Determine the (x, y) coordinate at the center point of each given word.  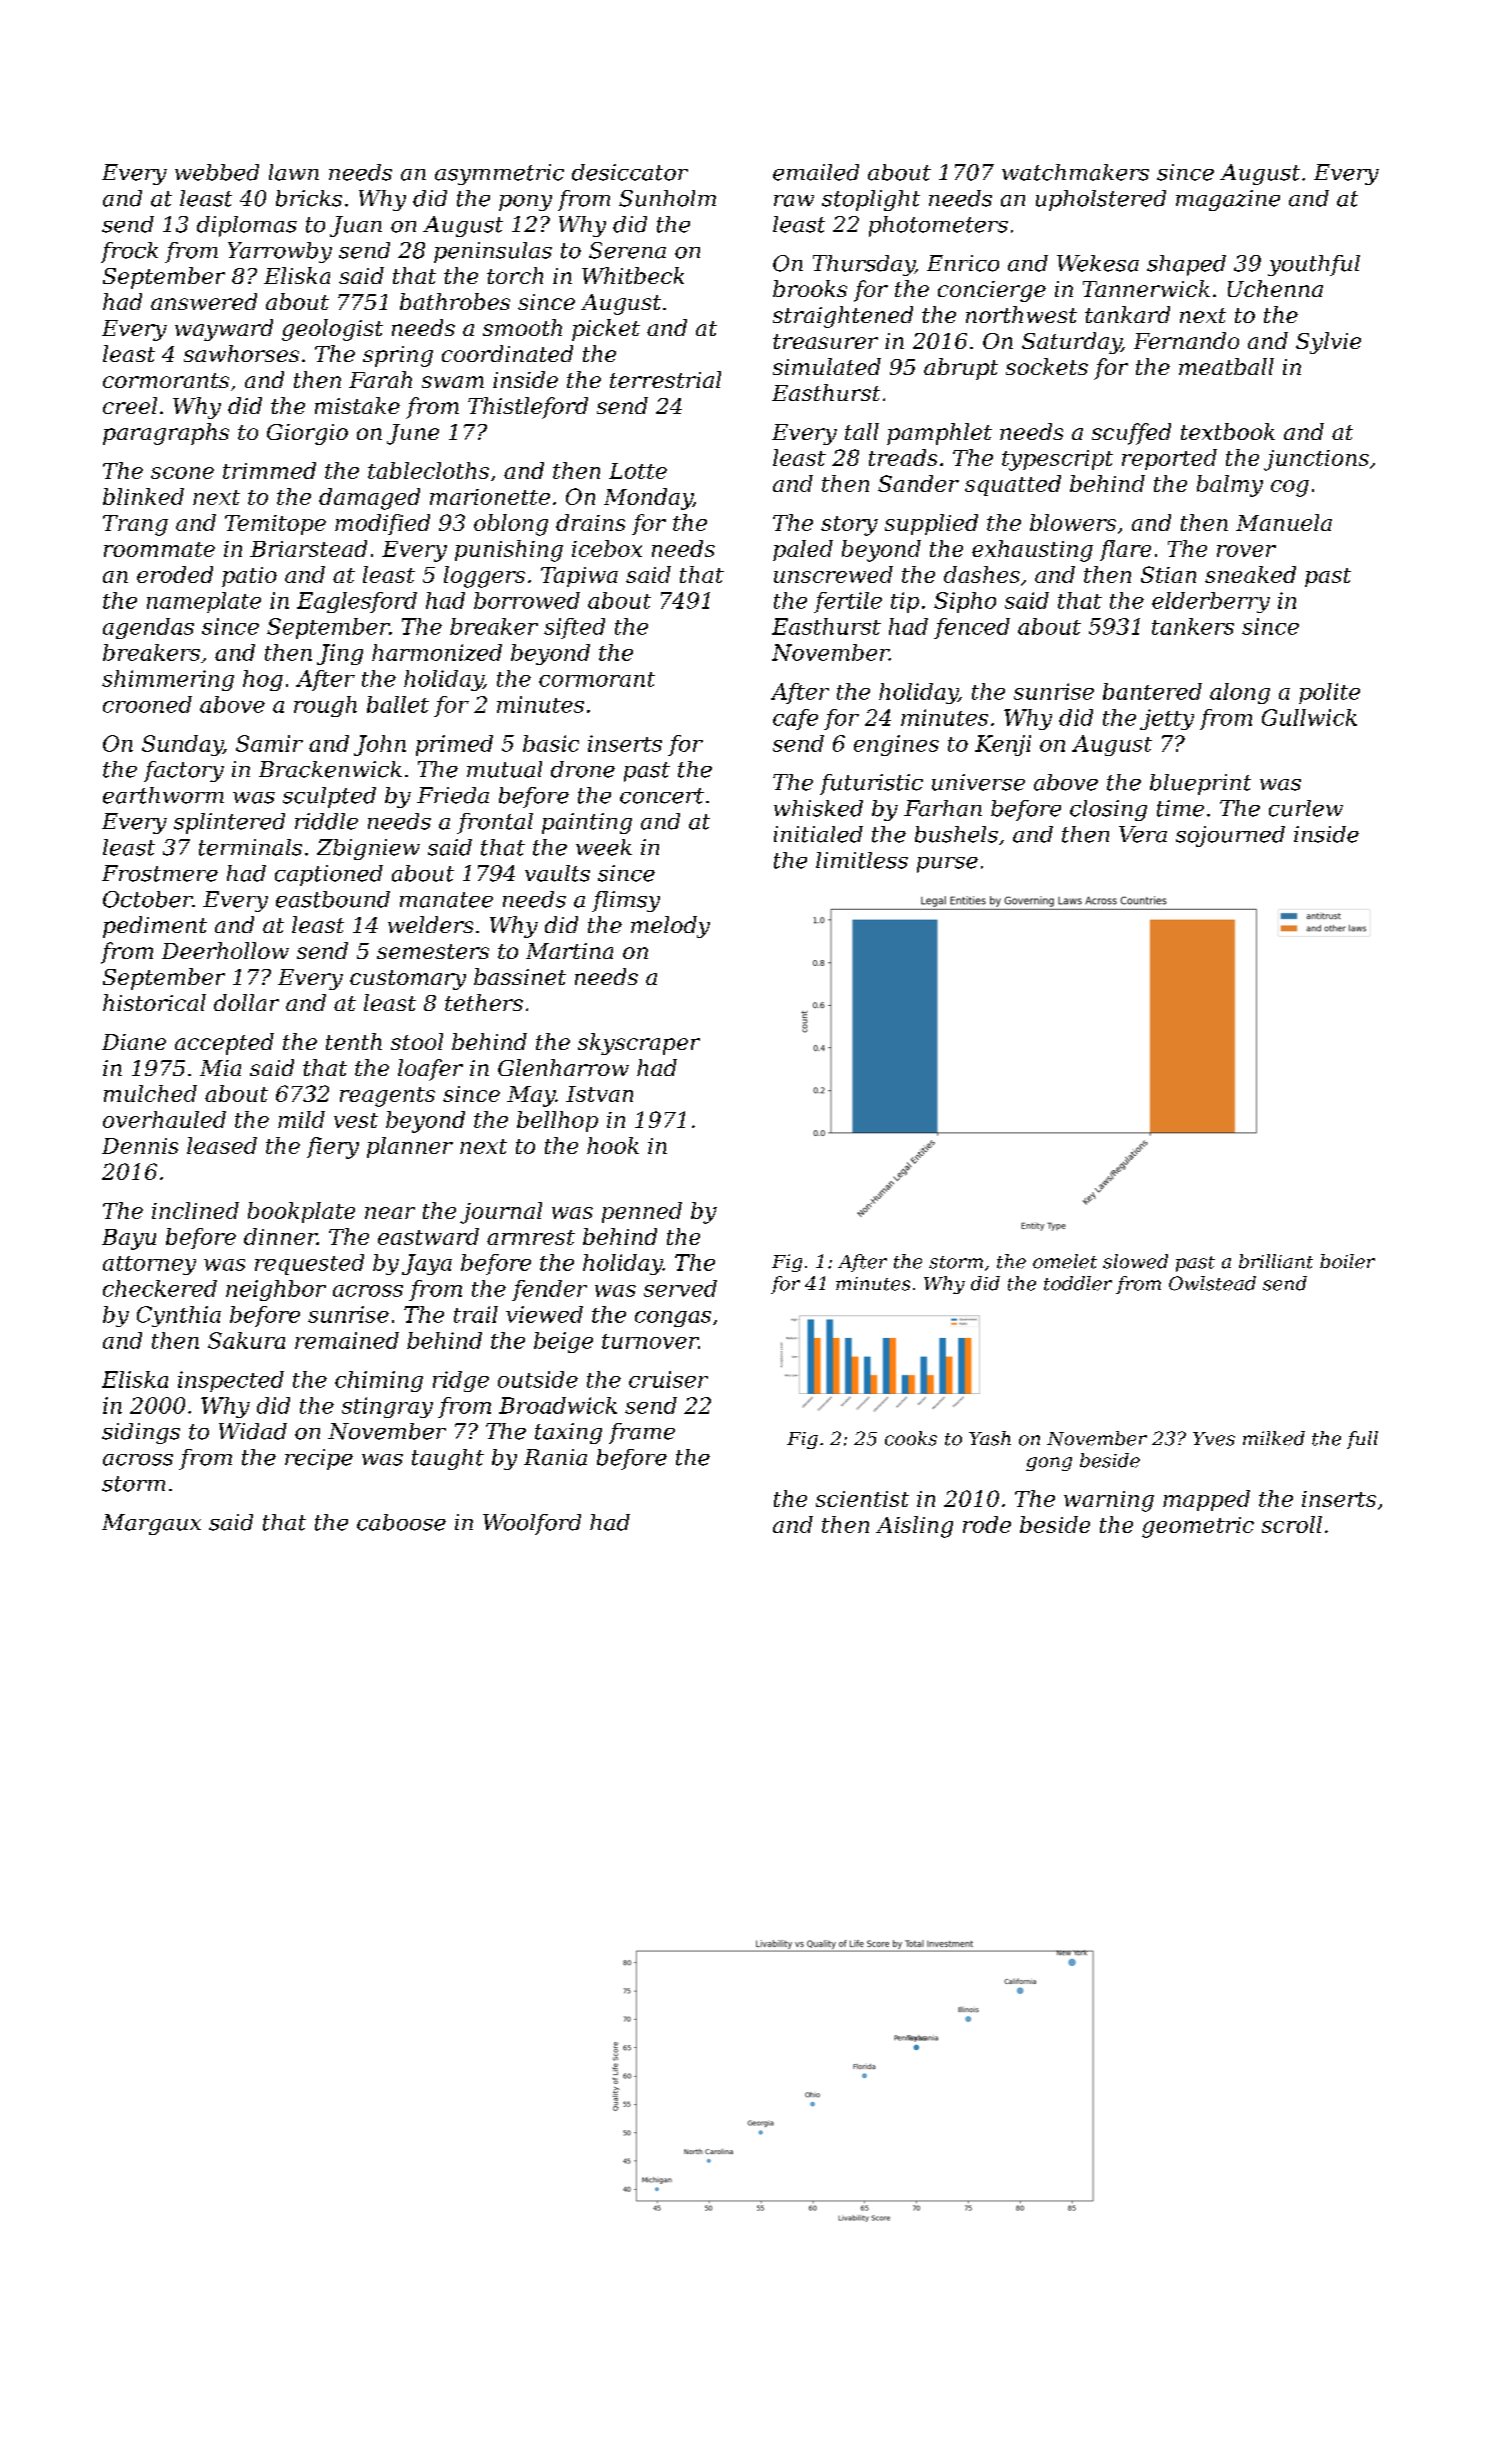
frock (129, 252)
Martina (569, 951)
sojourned (1230, 836)
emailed (816, 172)
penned (642, 1212)
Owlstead (1212, 1283)
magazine (1228, 200)
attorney (149, 1265)
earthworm (163, 795)
